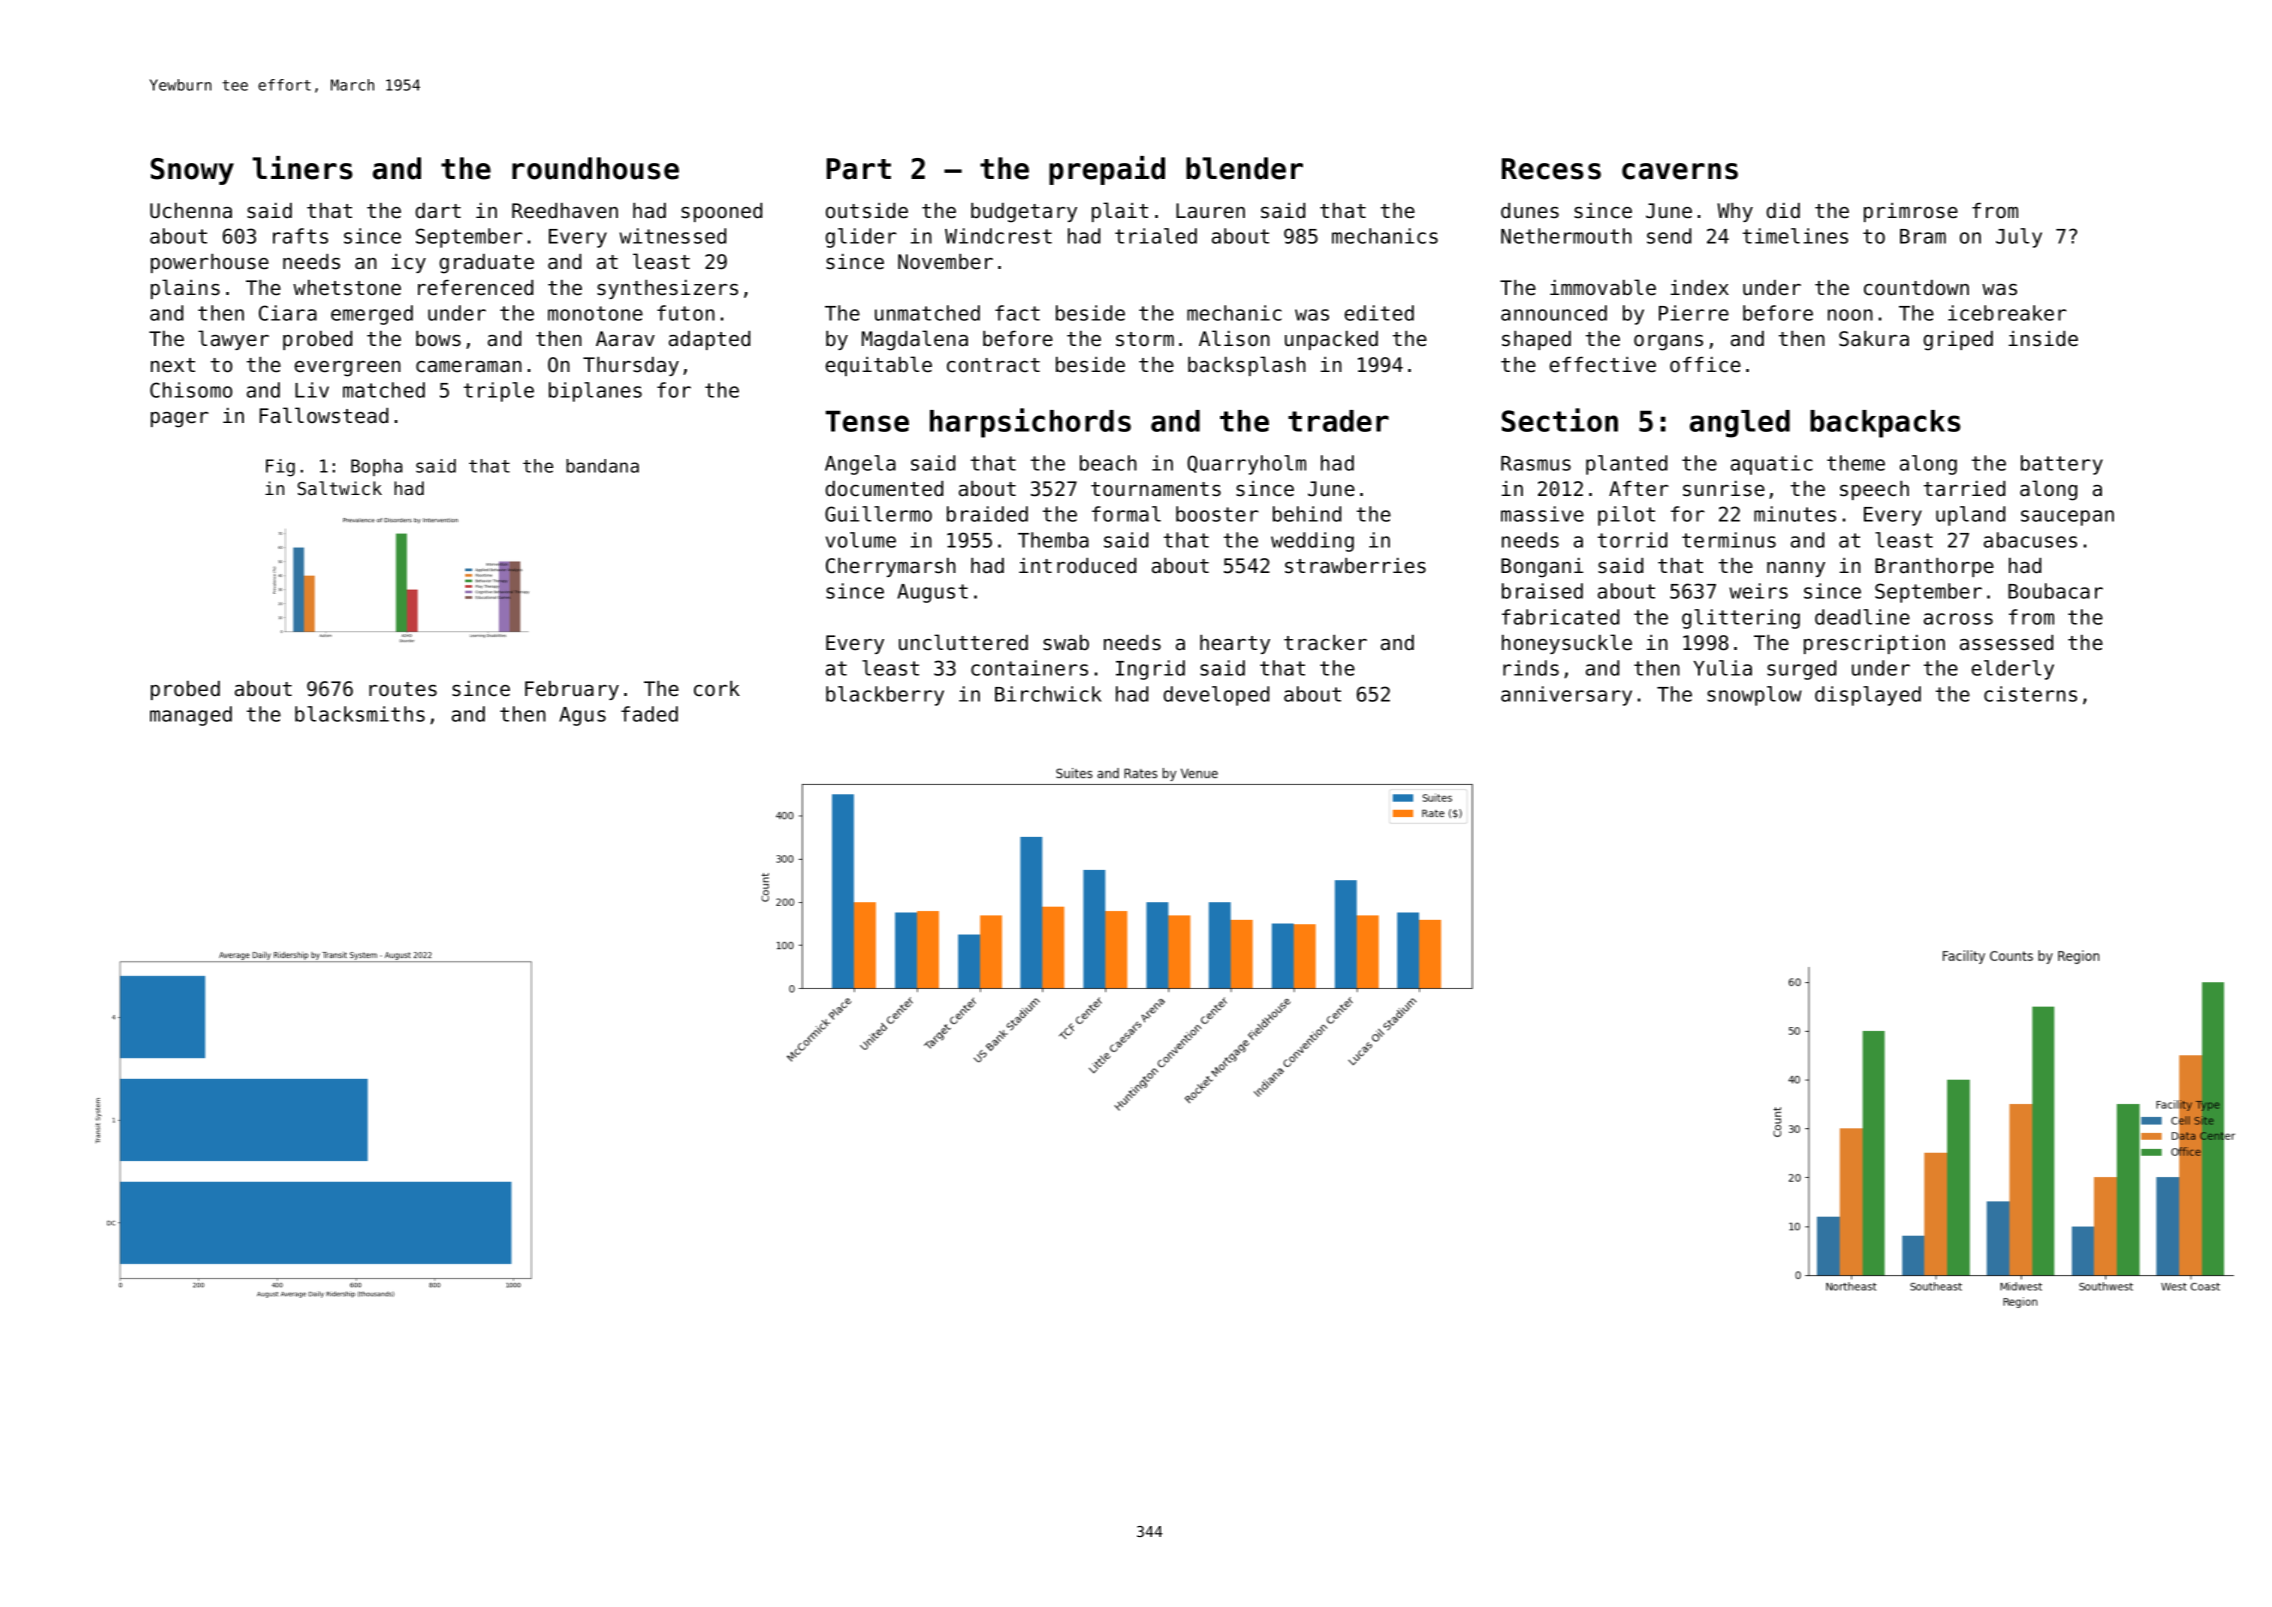 This document has width=2272, height=1607. What do you see at coordinates (1796, 569) in the document?
I see `nanny` at bounding box center [1796, 569].
